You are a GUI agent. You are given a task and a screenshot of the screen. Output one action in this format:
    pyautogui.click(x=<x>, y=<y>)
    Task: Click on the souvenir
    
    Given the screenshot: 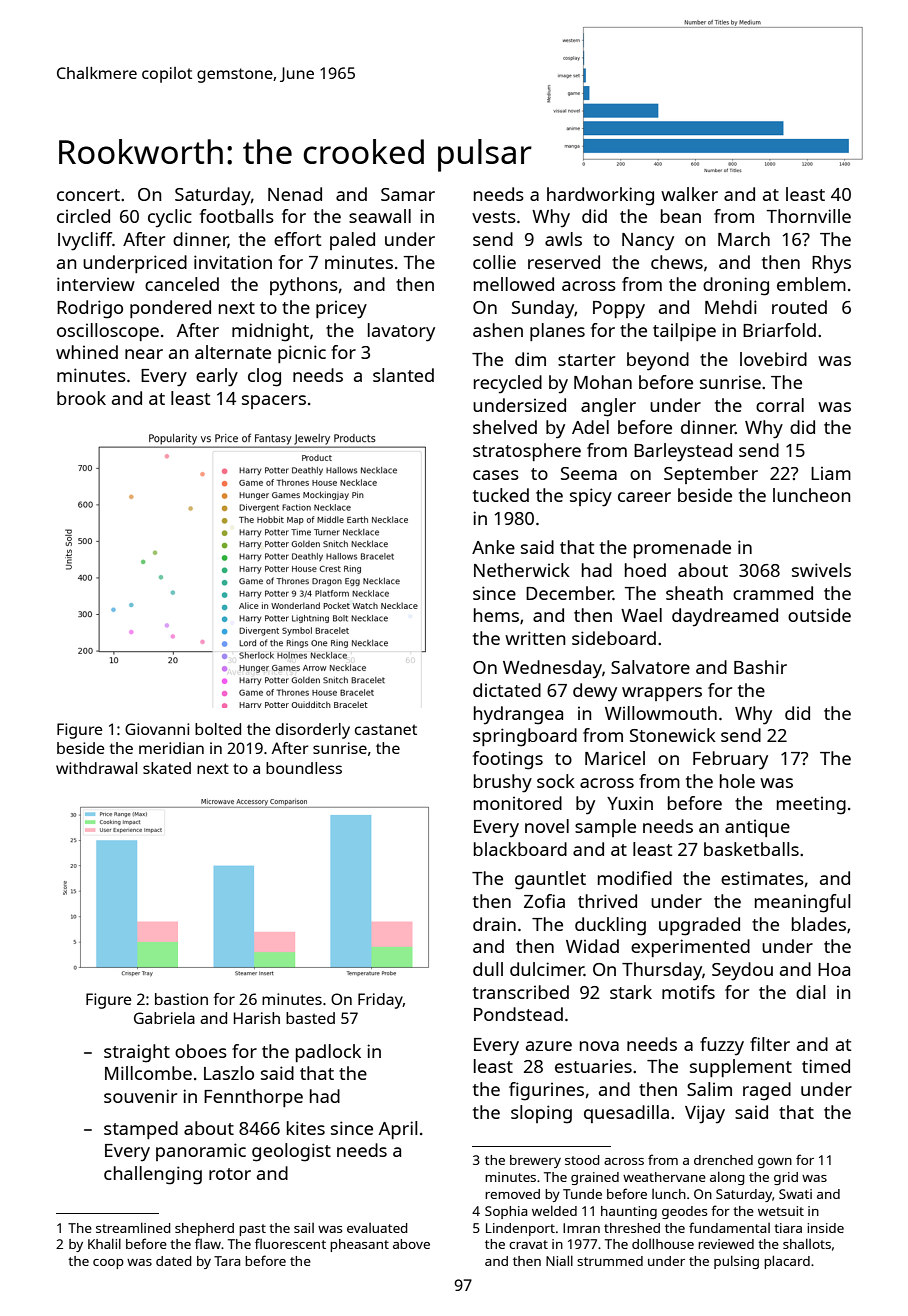 What is the action you would take?
    pyautogui.click(x=140, y=1096)
